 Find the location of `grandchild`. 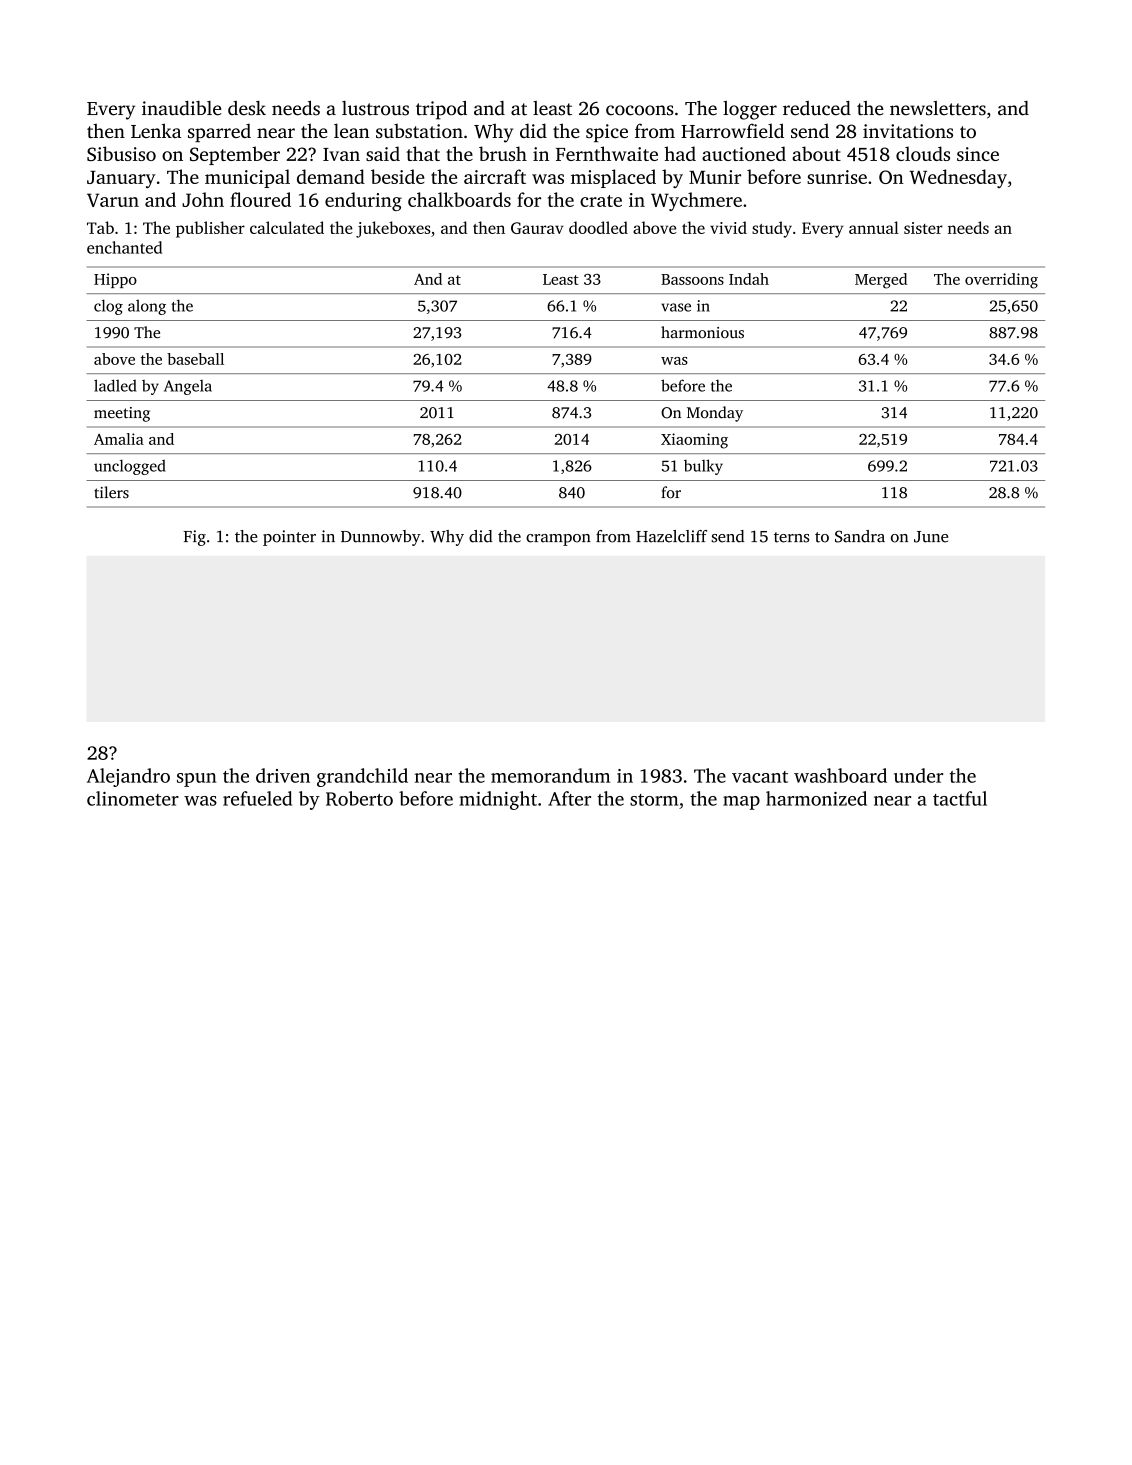

grandchild is located at coordinates (362, 777).
